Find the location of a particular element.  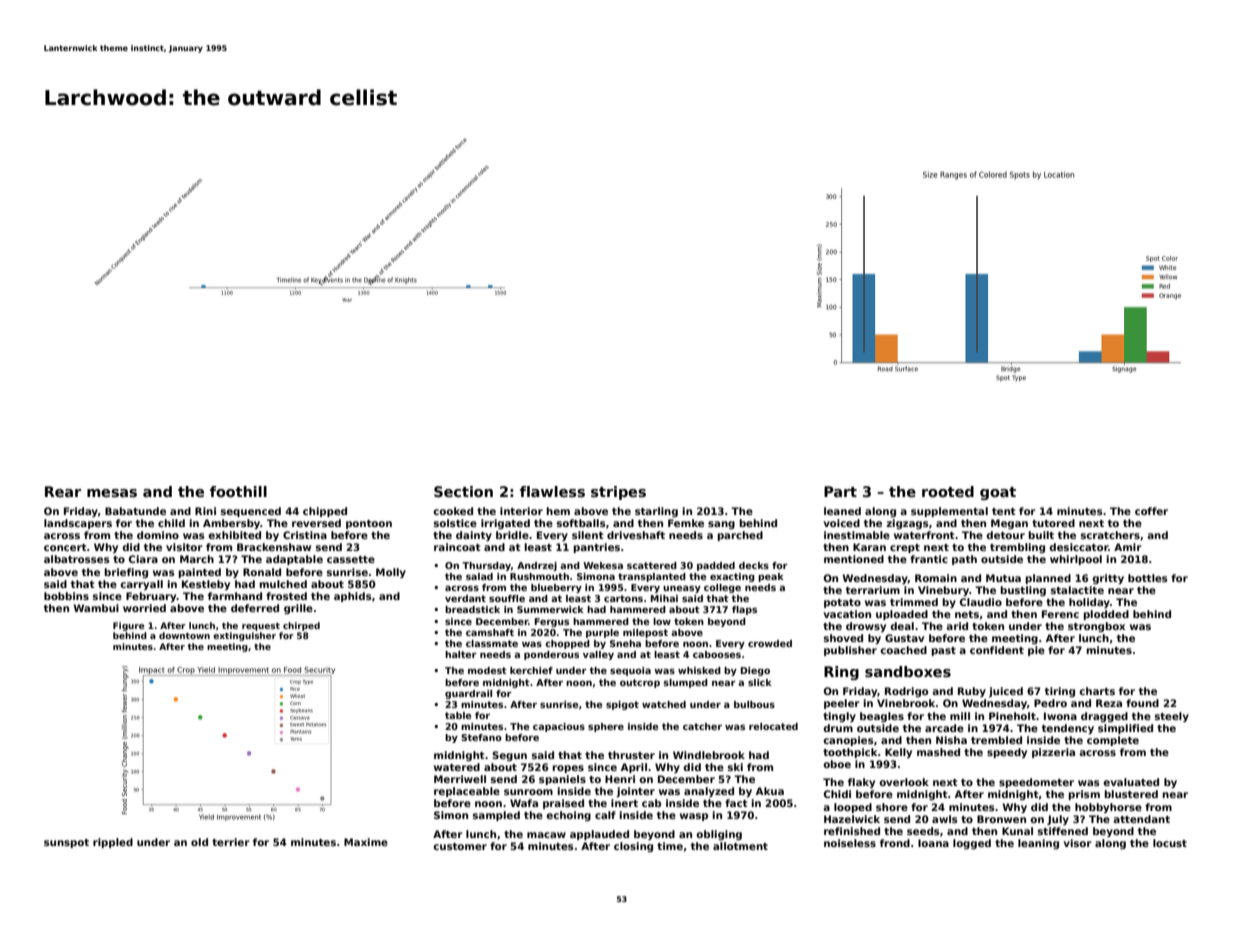

Maxime is located at coordinates (366, 842).
